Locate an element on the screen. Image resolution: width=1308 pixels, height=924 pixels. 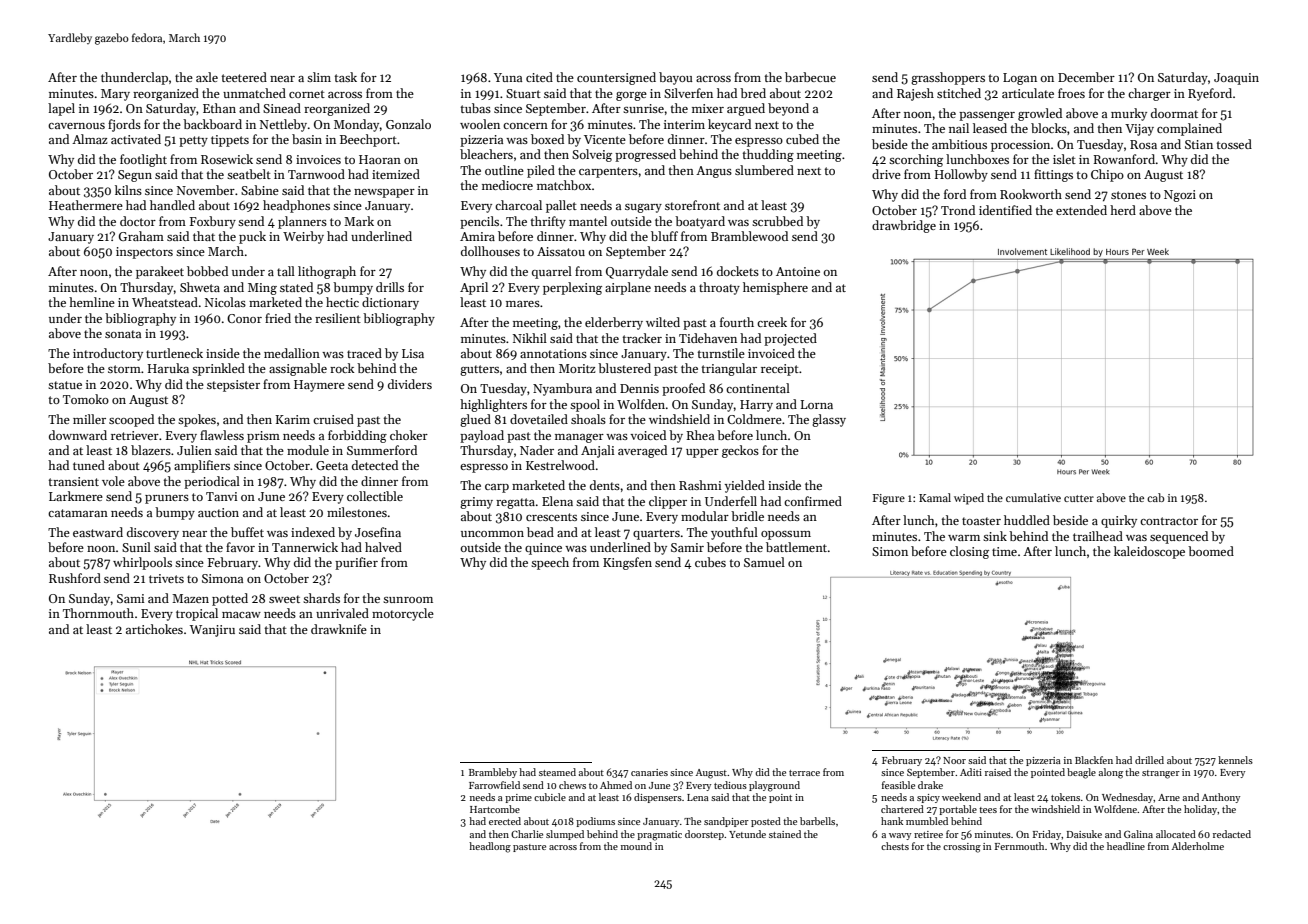
Tidehaven is located at coordinates (708, 338).
